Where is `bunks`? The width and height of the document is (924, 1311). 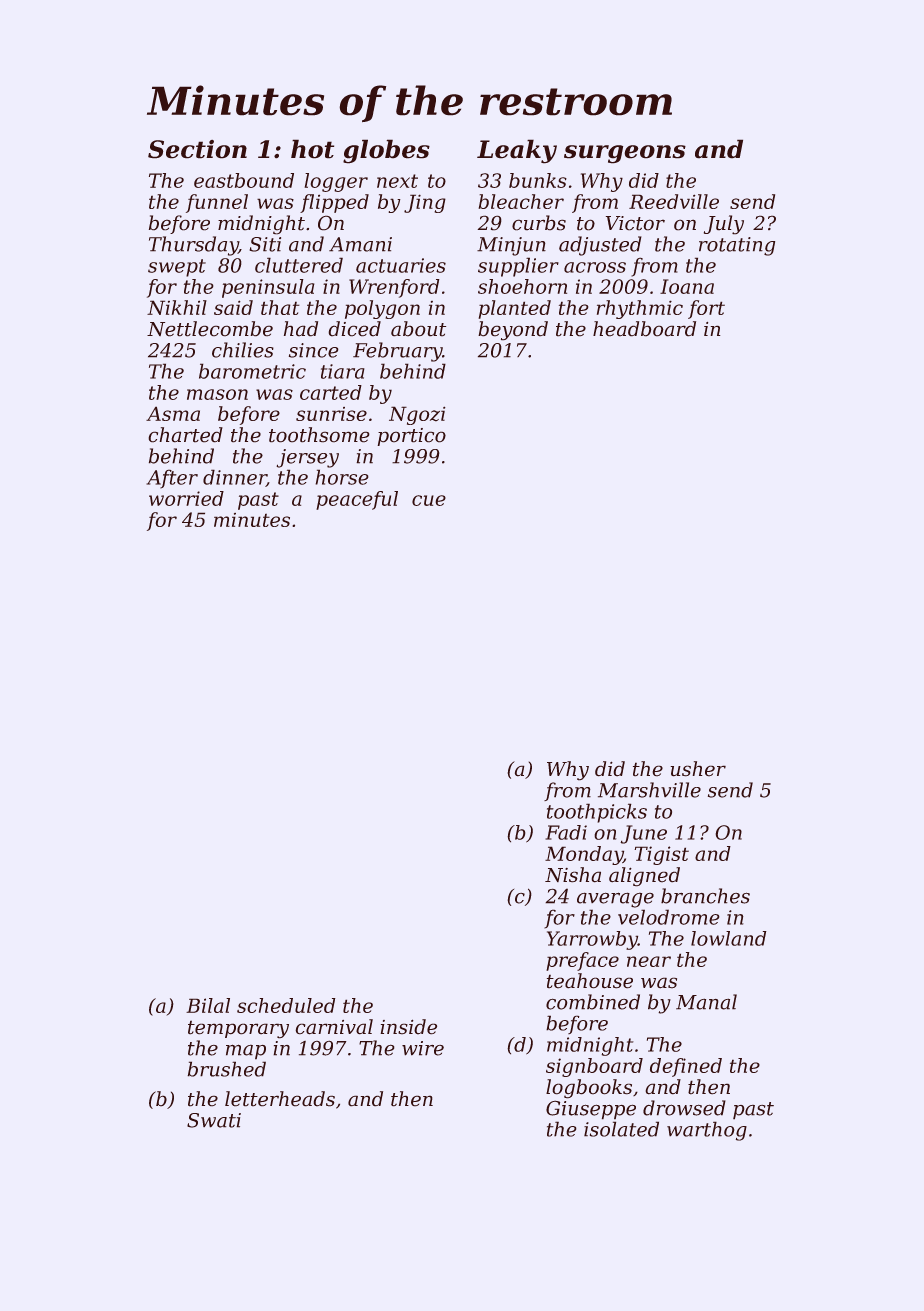
bunks is located at coordinates (538, 180).
